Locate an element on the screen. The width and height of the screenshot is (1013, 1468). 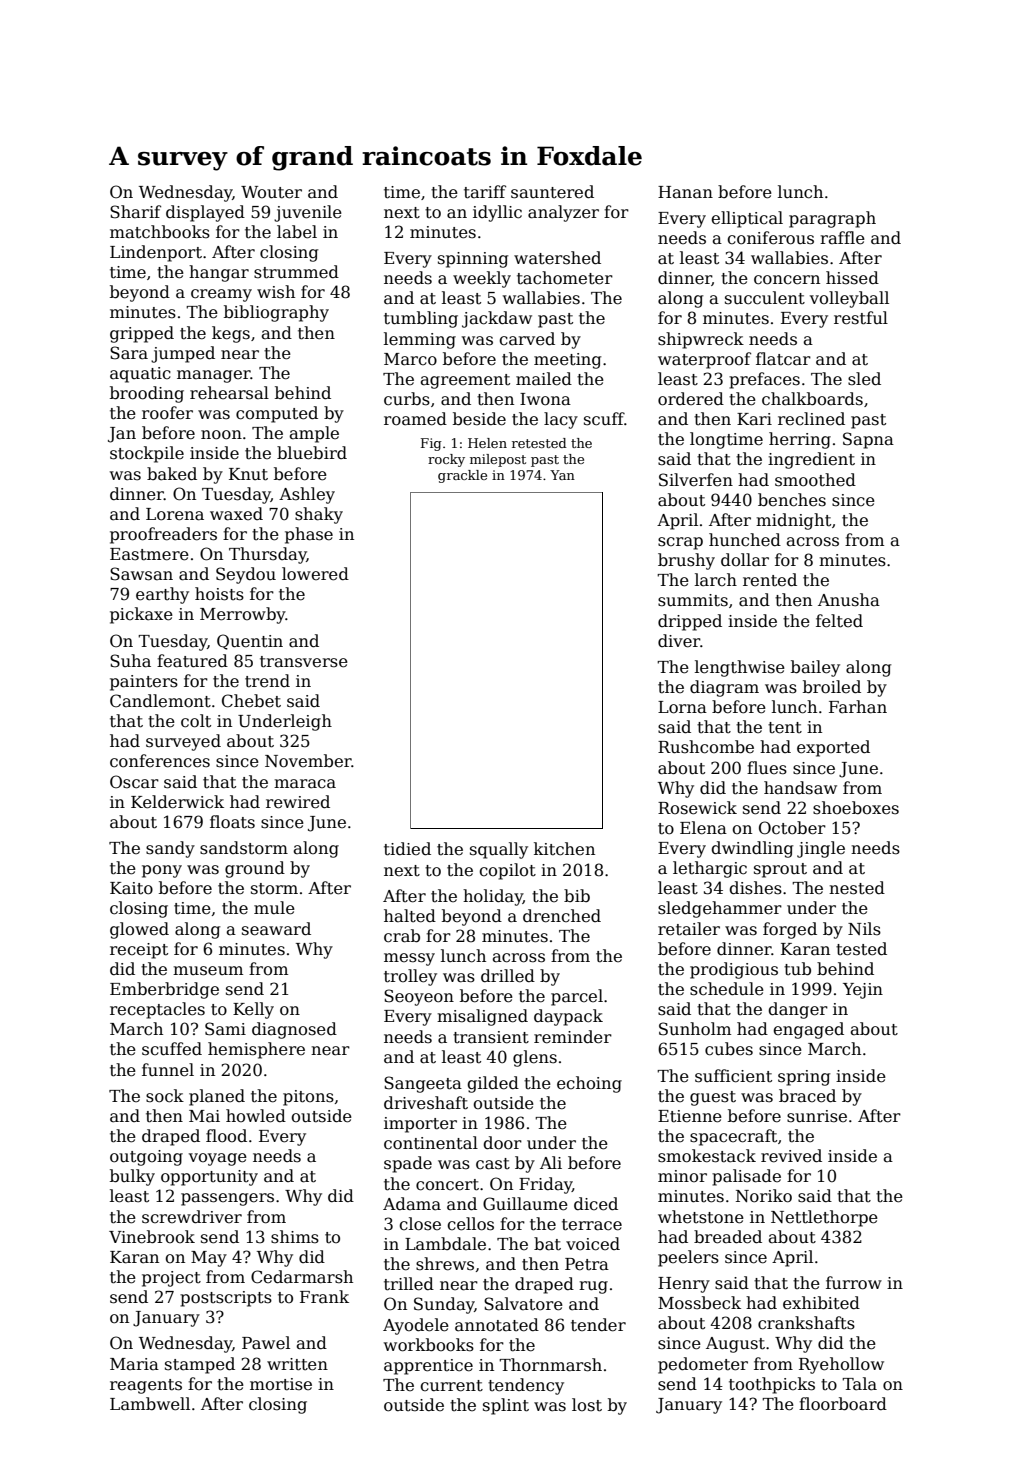
baked is located at coordinates (172, 474).
